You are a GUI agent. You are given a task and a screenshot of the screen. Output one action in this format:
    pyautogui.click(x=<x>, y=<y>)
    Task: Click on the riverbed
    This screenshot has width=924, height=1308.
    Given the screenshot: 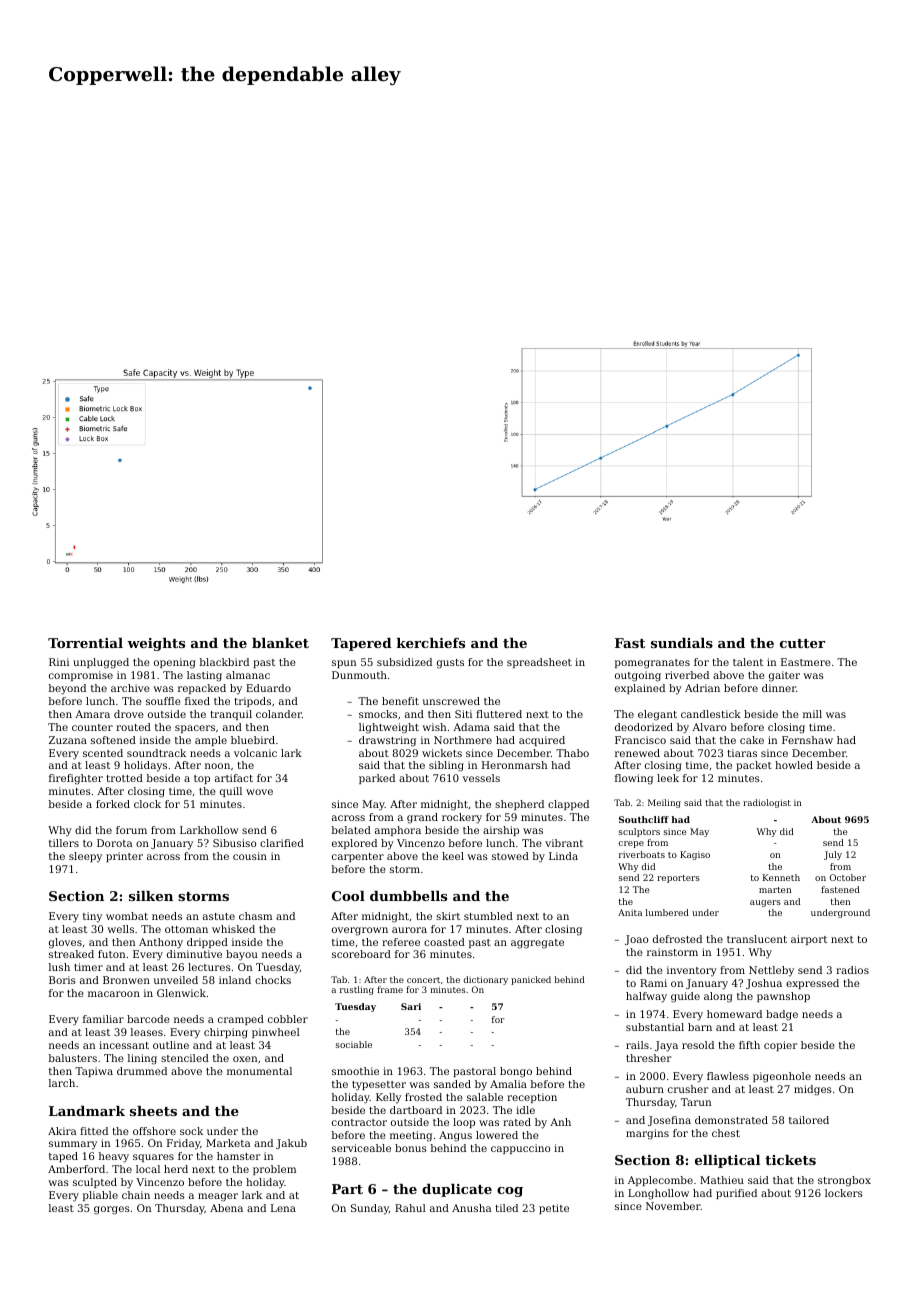 What is the action you would take?
    pyautogui.click(x=687, y=675)
